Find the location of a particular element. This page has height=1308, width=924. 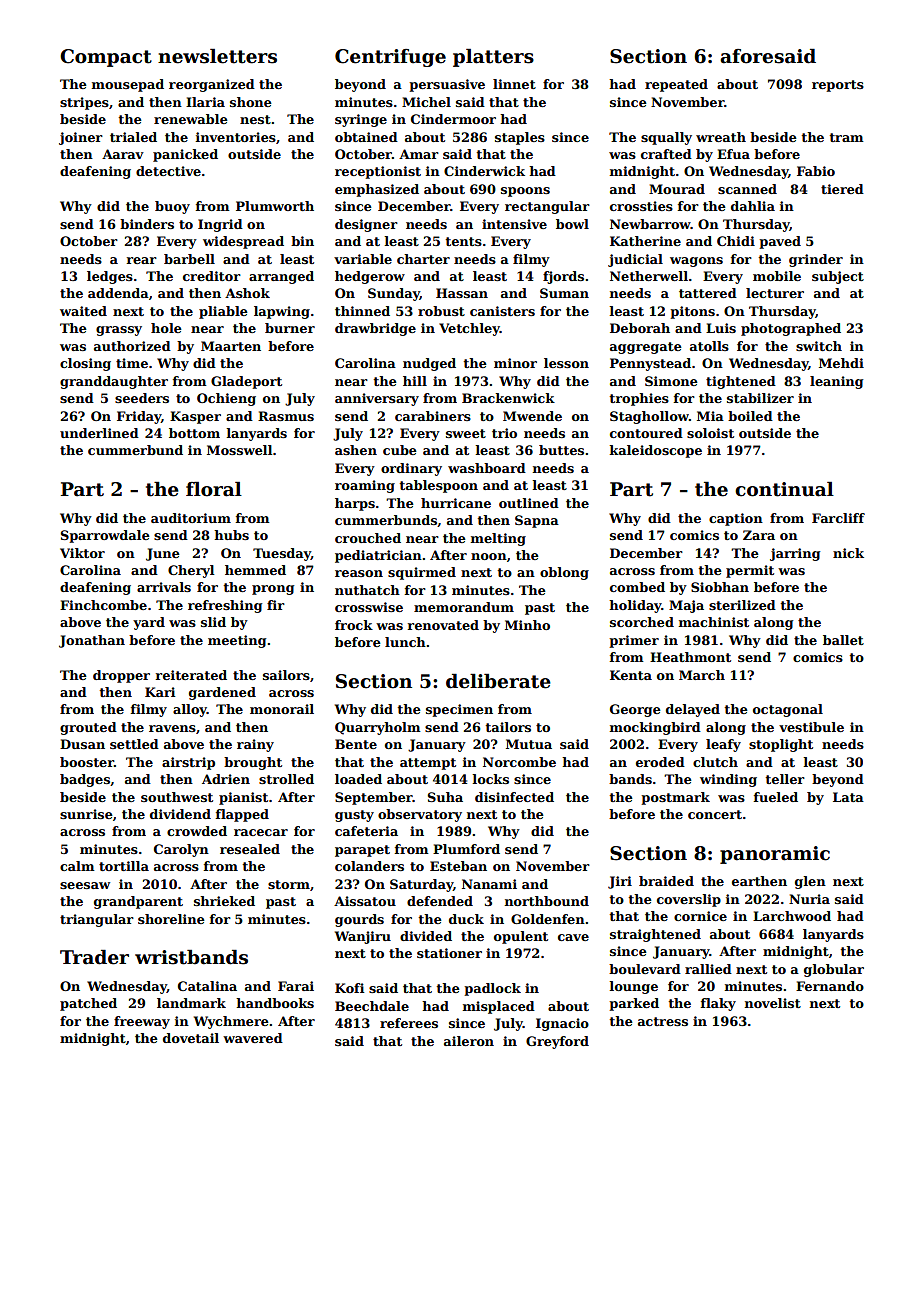

glen is located at coordinates (810, 882).
